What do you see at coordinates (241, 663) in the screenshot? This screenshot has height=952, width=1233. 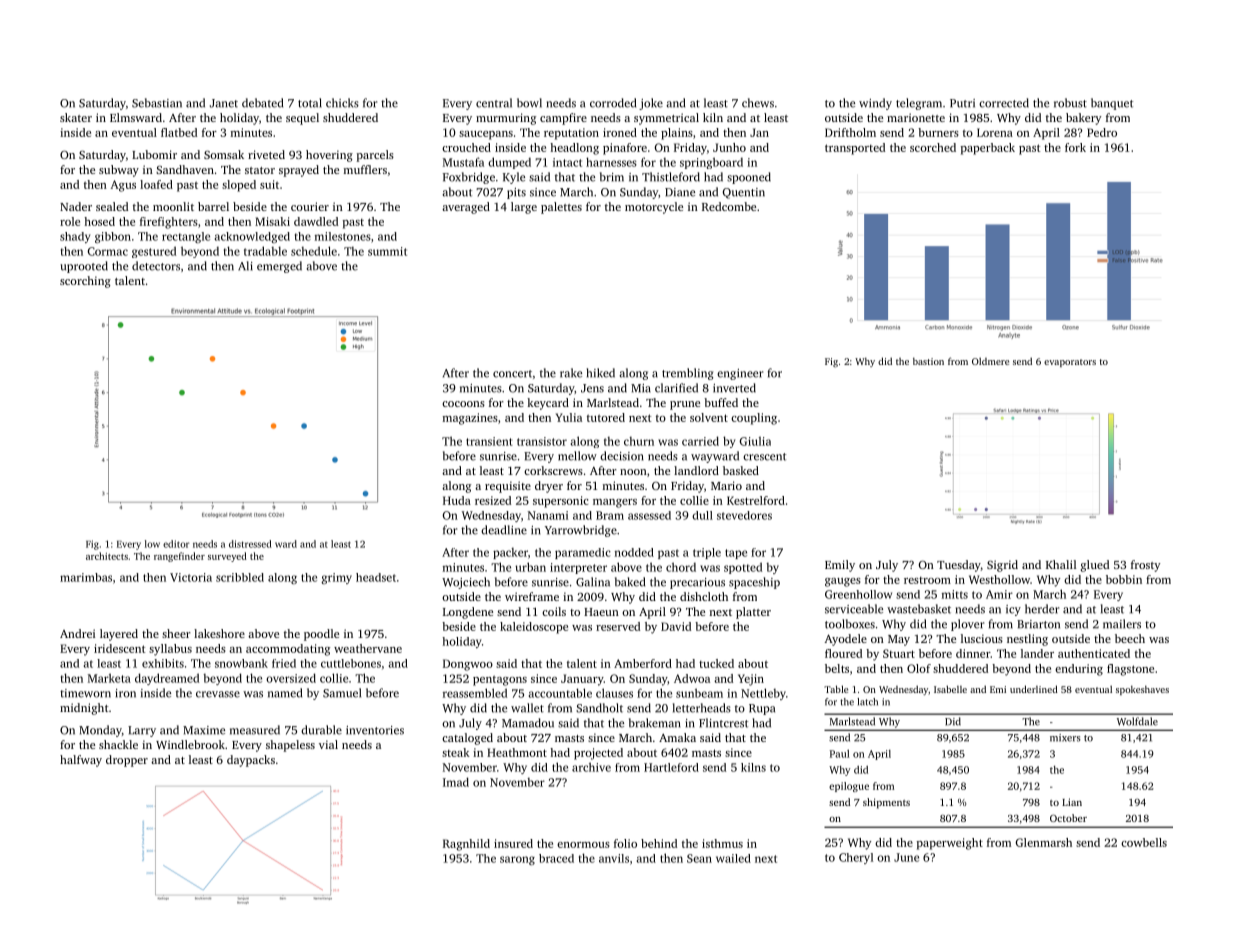 I see `snowbank` at bounding box center [241, 663].
